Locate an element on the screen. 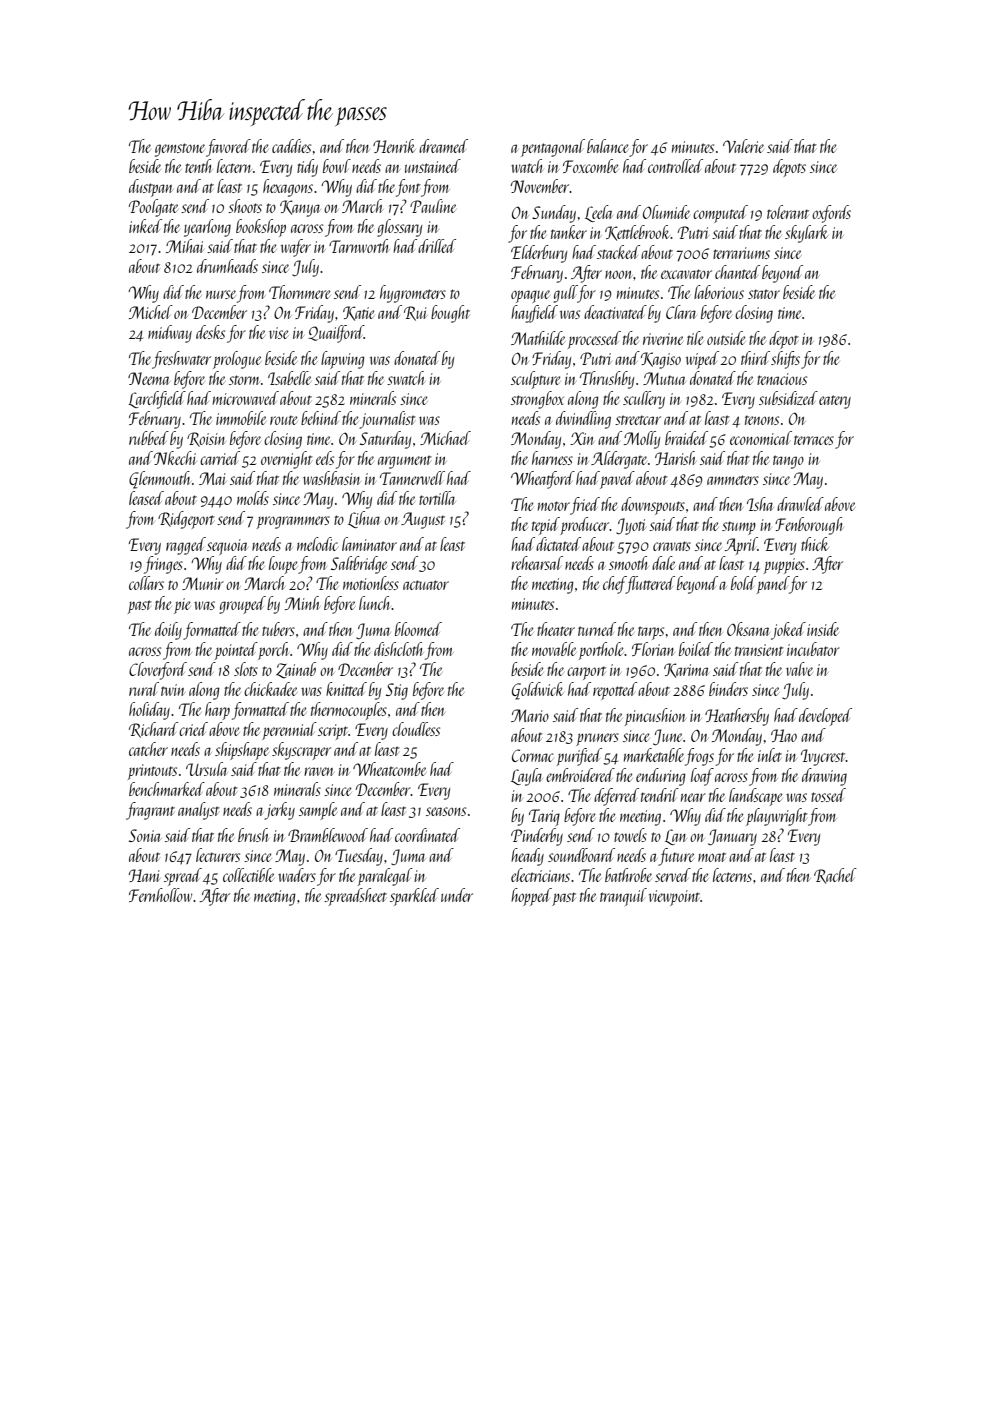 The height and width of the screenshot is (1426, 985). viewpoint is located at coordinates (674, 898).
